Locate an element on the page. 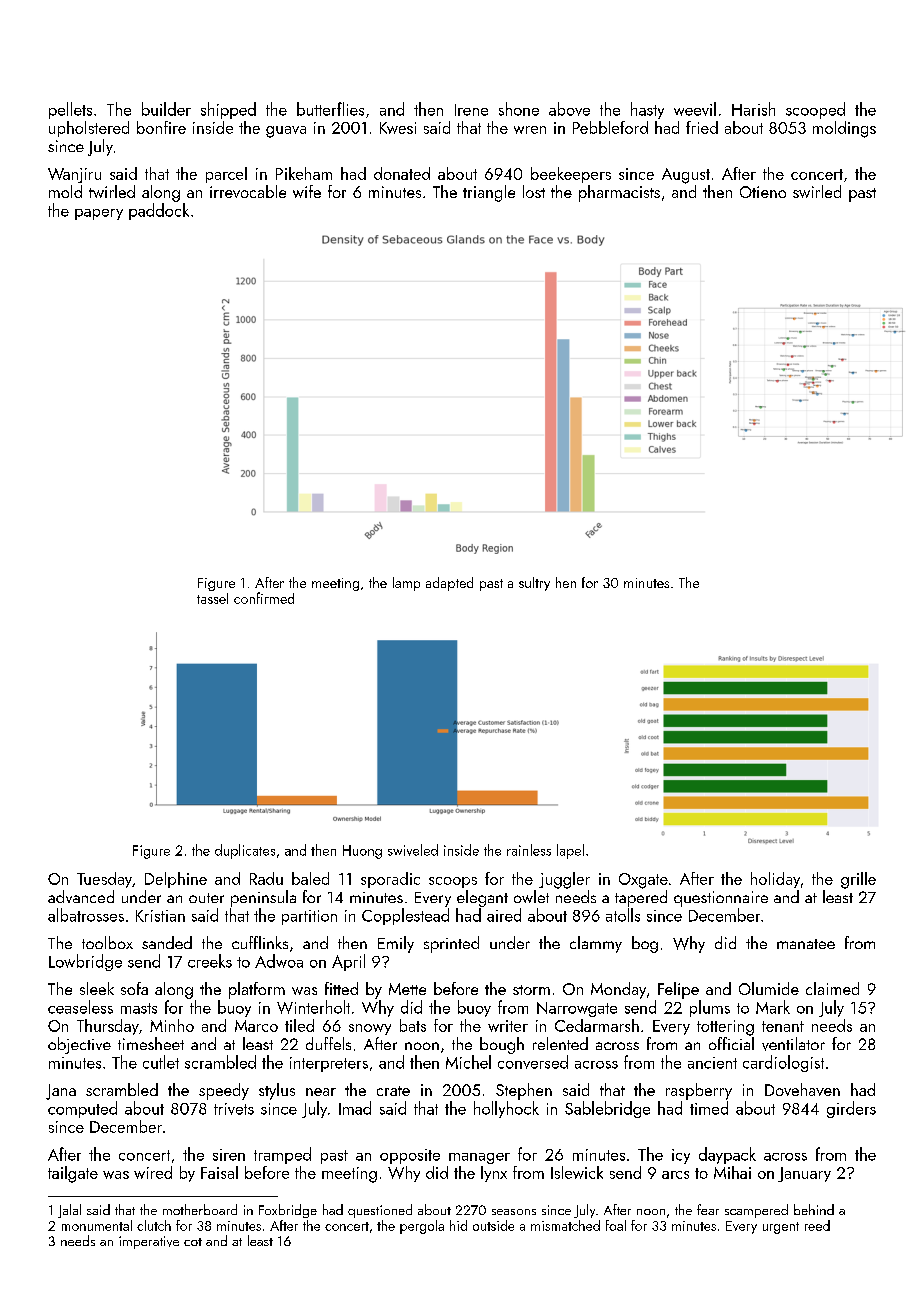  Delphine is located at coordinates (176, 880).
